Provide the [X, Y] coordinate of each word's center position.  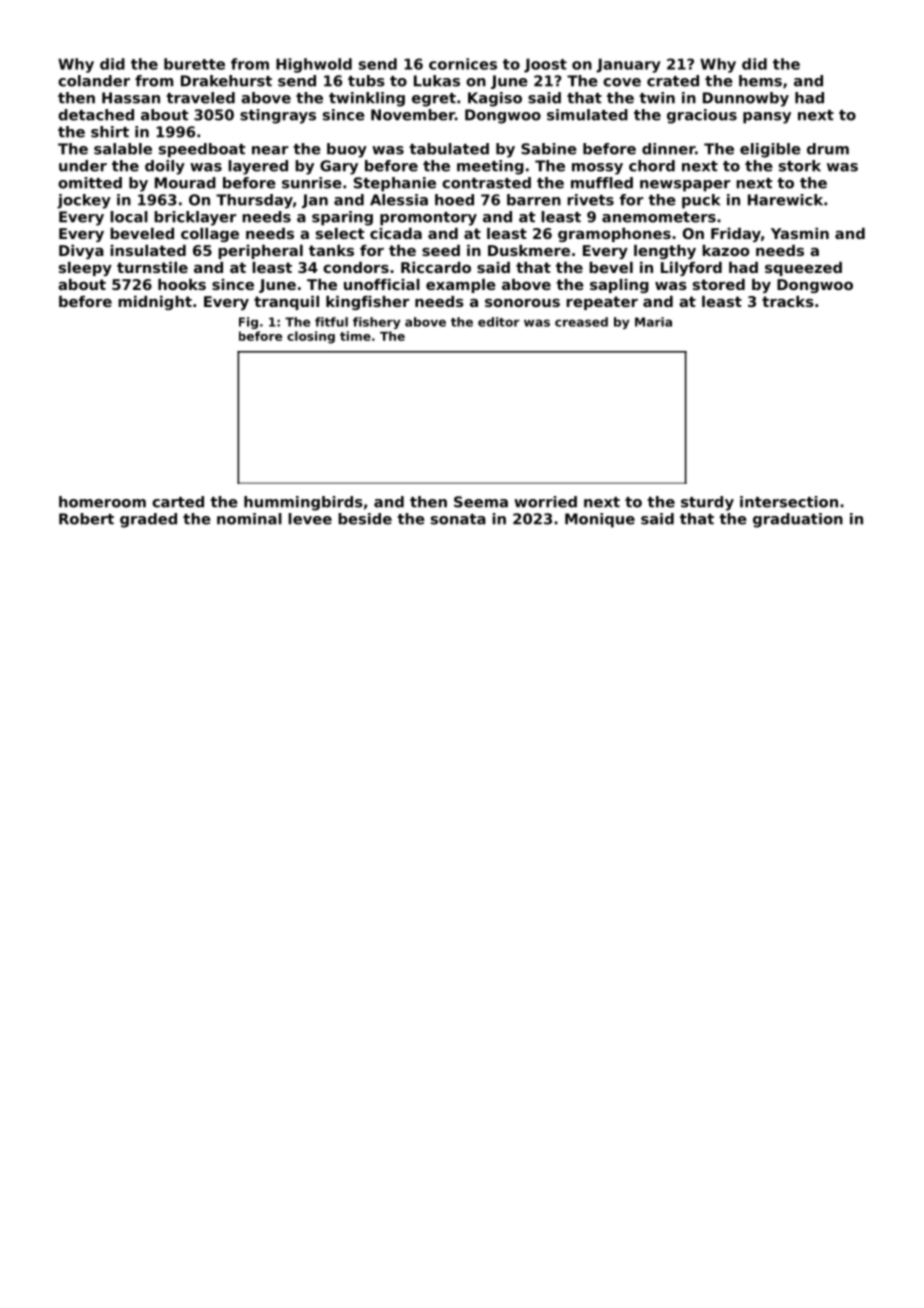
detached [96, 115]
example [461, 286]
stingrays [278, 116]
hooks [182, 284]
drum [828, 149]
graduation [798, 520]
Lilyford [691, 269]
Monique [600, 520]
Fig [248, 323]
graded [148, 520]
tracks [788, 301]
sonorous [522, 303]
